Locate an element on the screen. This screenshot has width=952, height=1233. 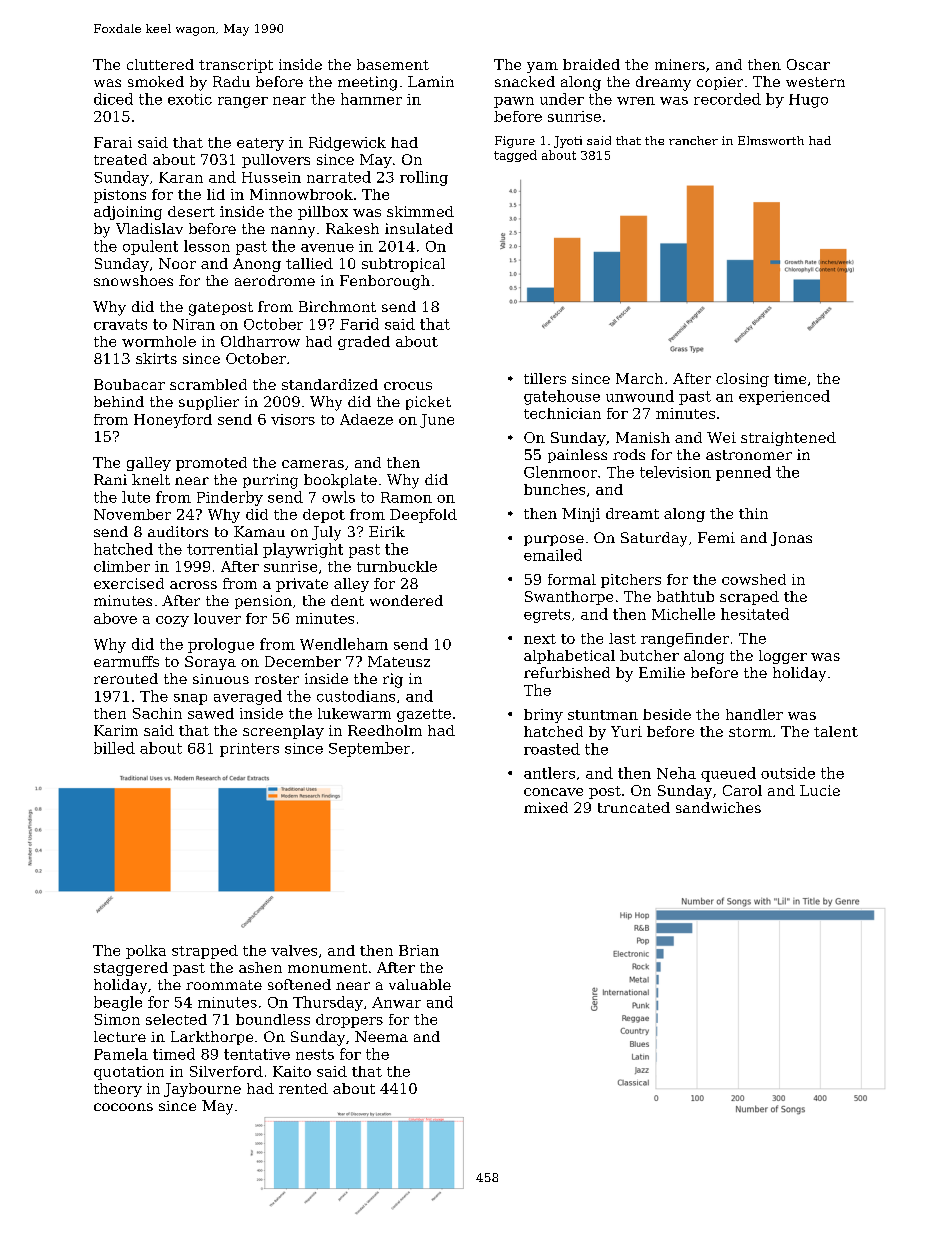
outside is located at coordinates (788, 773).
